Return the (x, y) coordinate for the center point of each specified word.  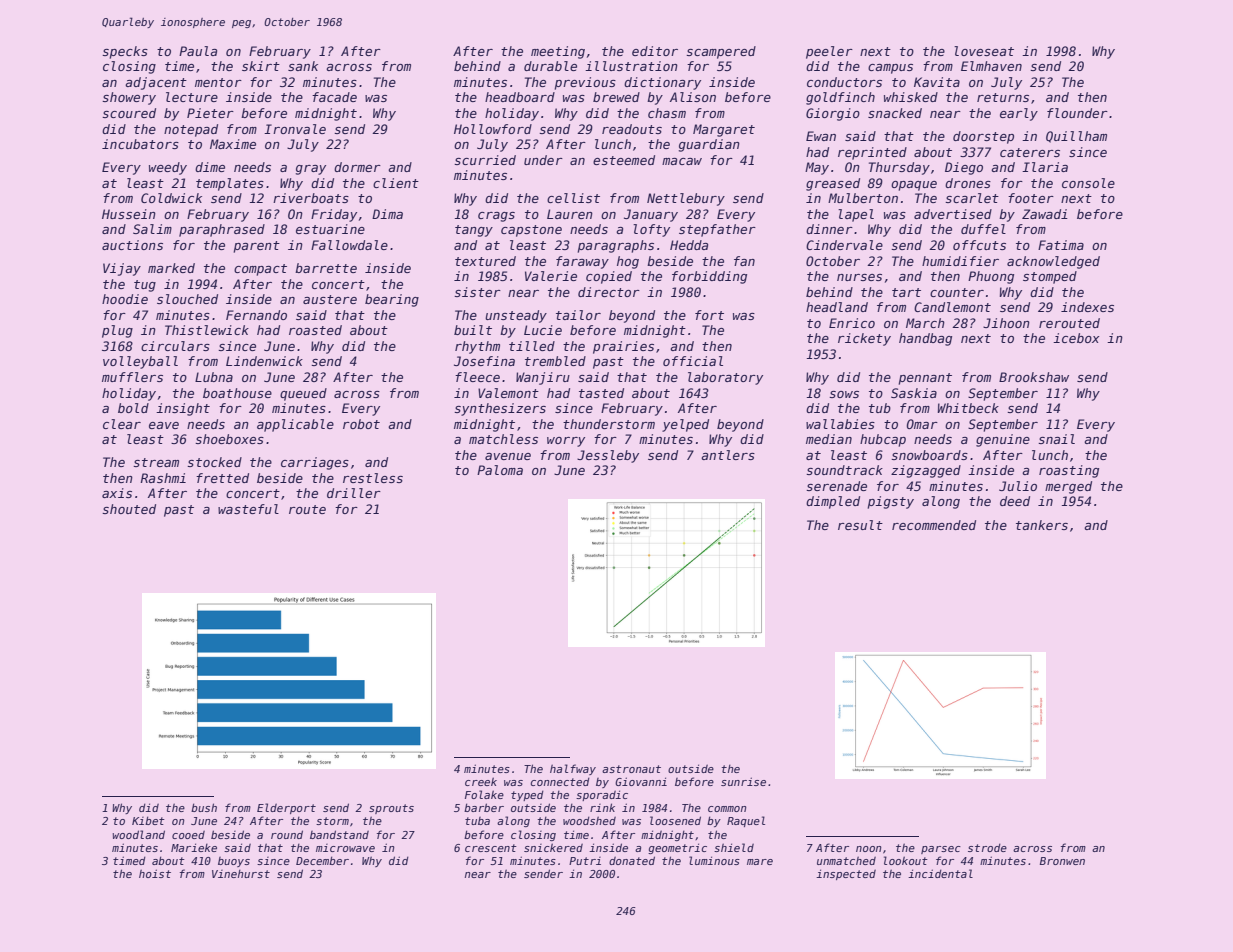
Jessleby (608, 456)
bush (204, 807)
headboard (520, 97)
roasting (1069, 471)
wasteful (248, 509)
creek (481, 781)
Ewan (821, 136)
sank (303, 66)
